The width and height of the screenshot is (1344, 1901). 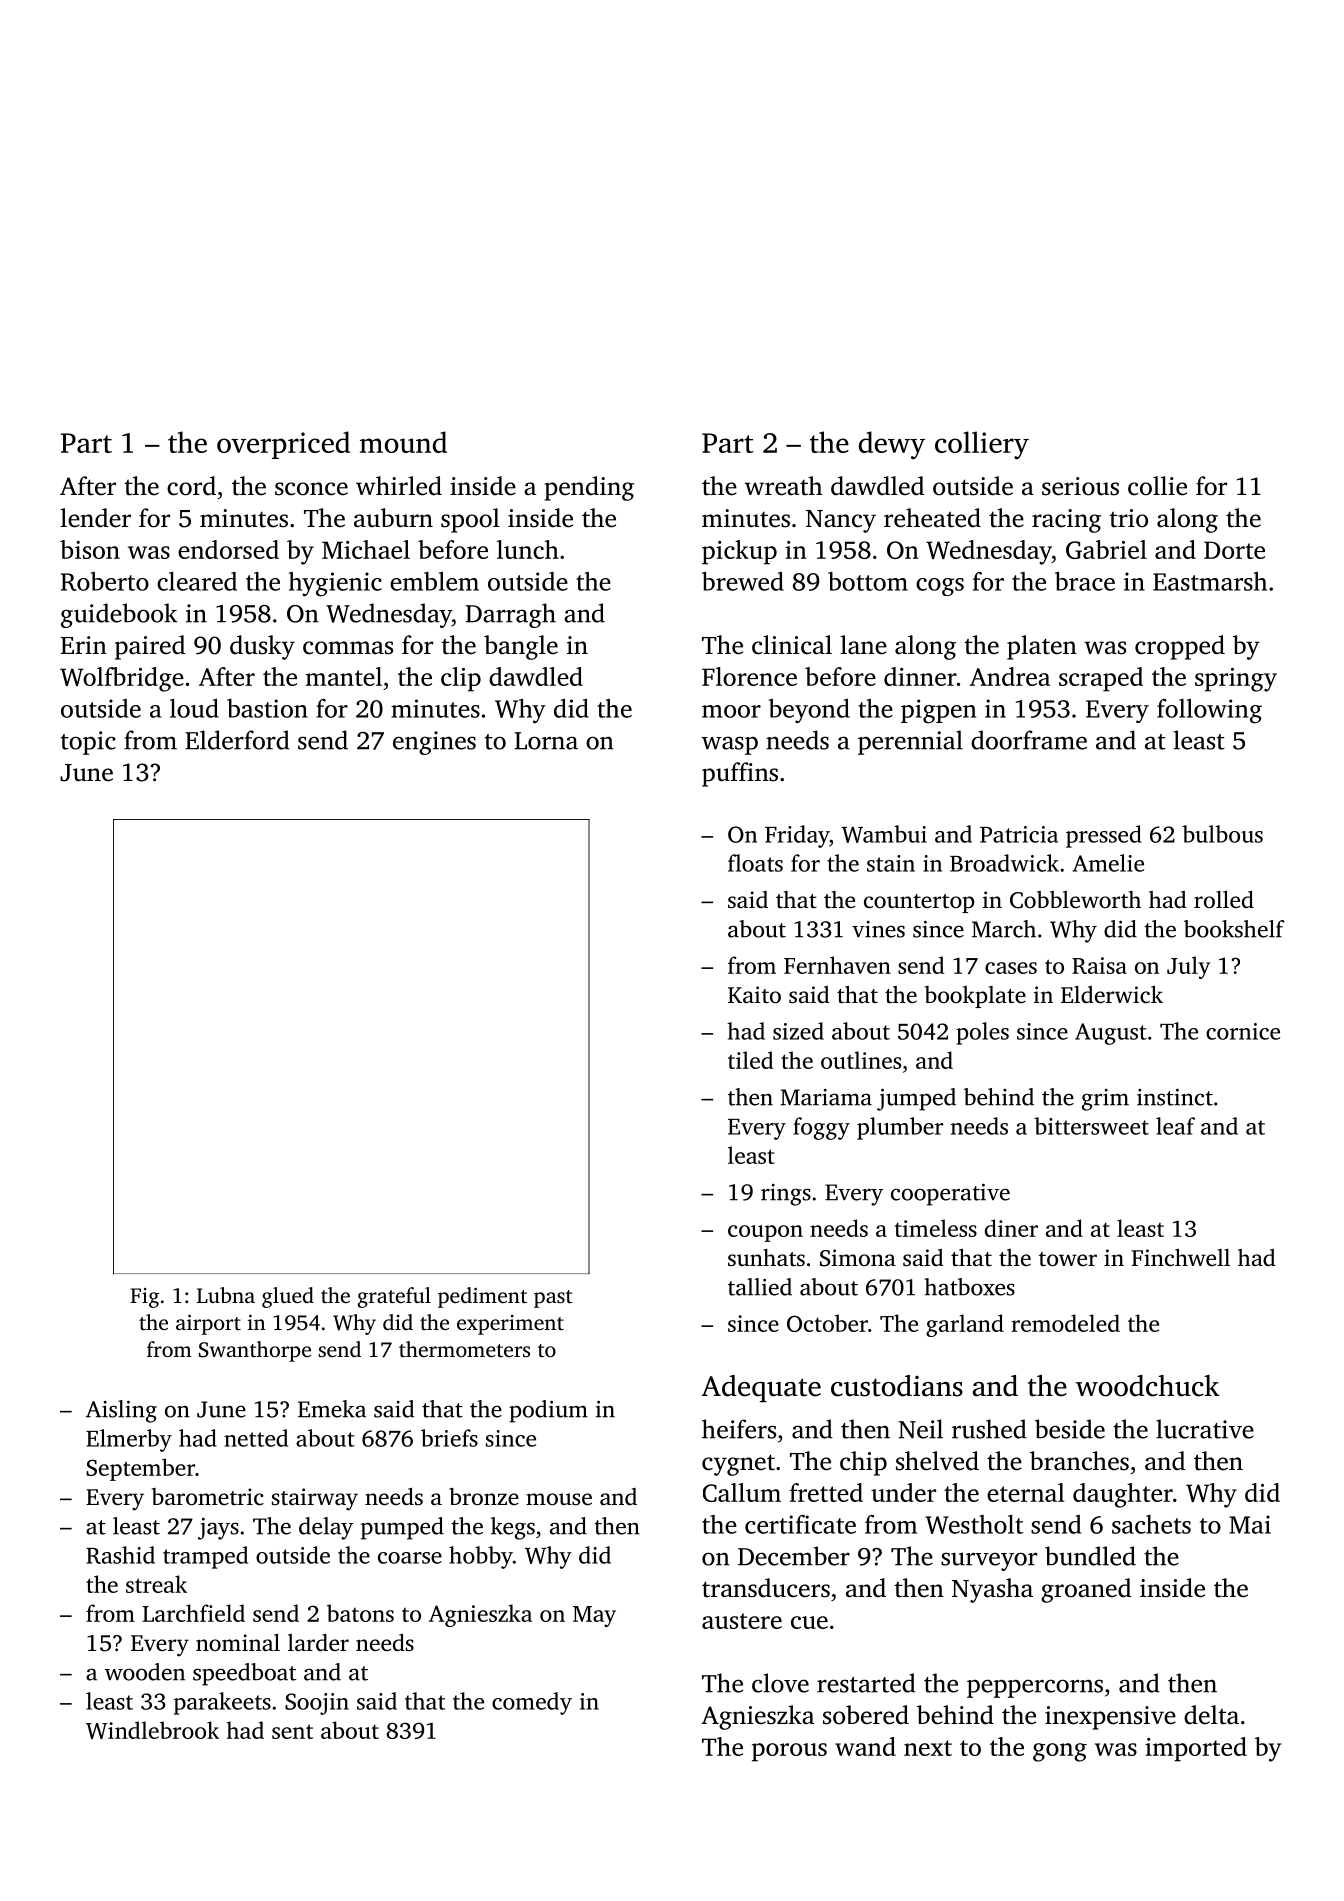 What do you see at coordinates (532, 1703) in the screenshot?
I see `comedy` at bounding box center [532, 1703].
